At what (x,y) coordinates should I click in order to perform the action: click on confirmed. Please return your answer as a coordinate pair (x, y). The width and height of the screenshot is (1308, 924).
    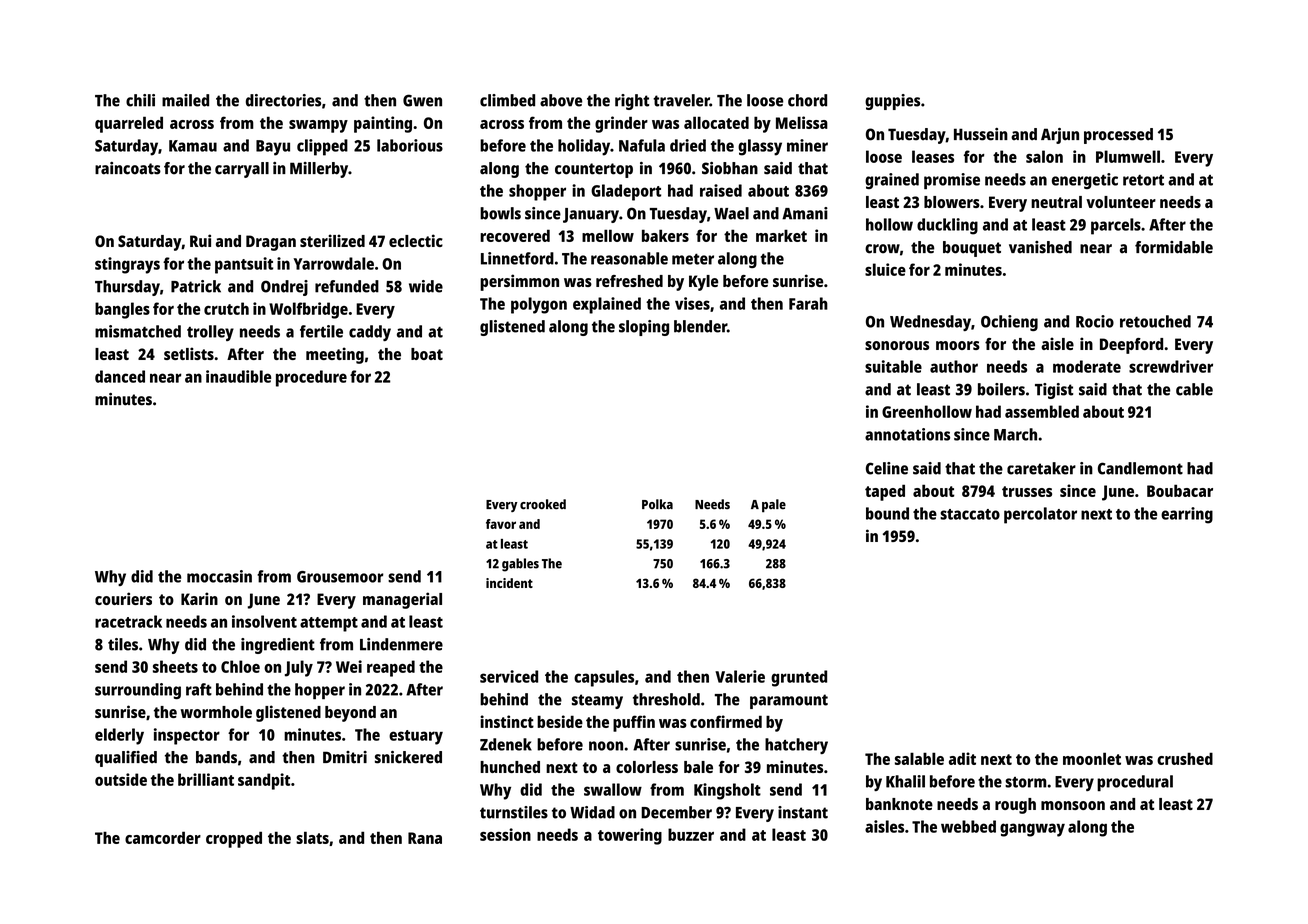
    Looking at the image, I should click on (726, 721).
